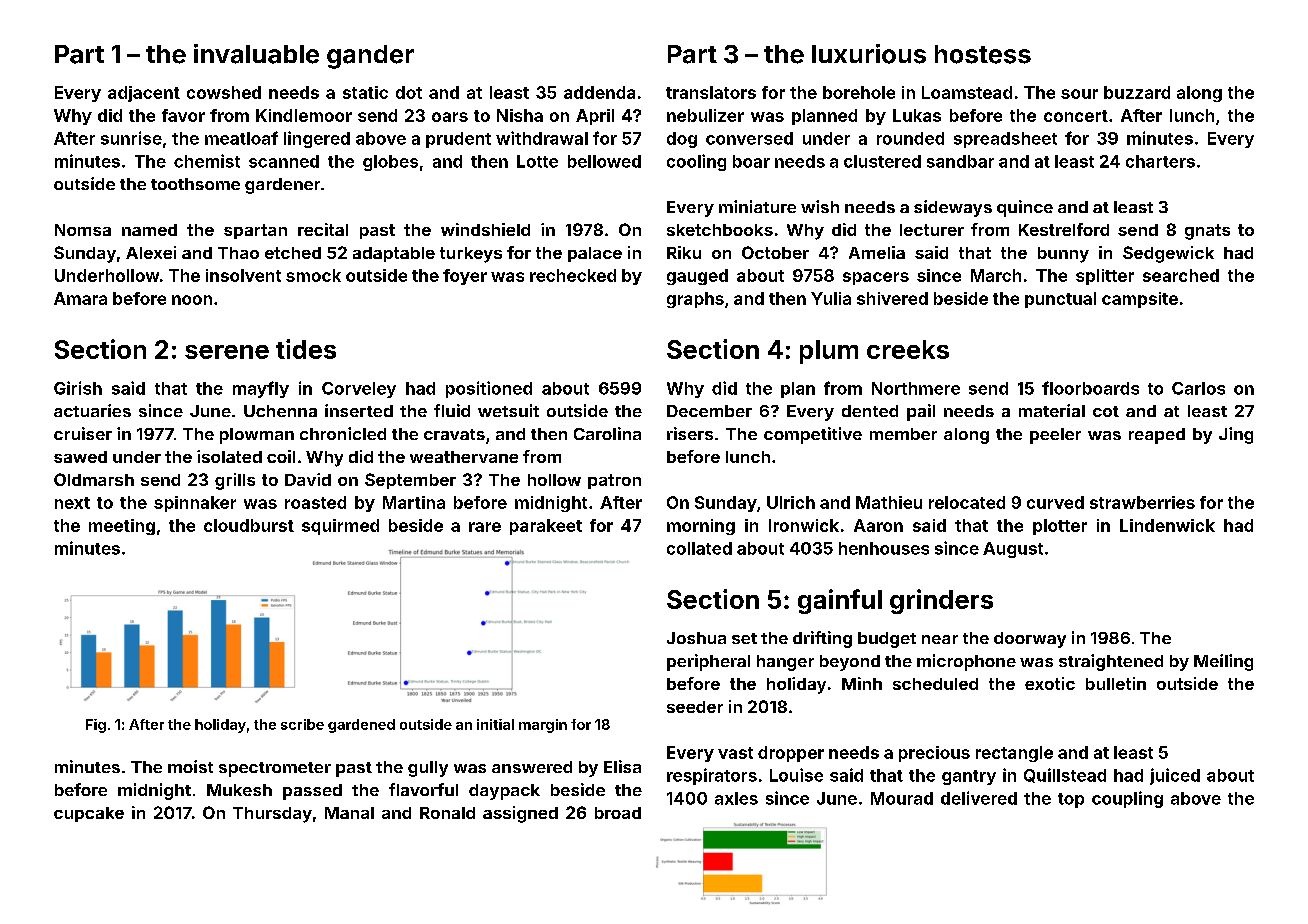 The width and height of the screenshot is (1308, 924). Describe the element at coordinates (190, 766) in the screenshot. I see `moist` at that location.
